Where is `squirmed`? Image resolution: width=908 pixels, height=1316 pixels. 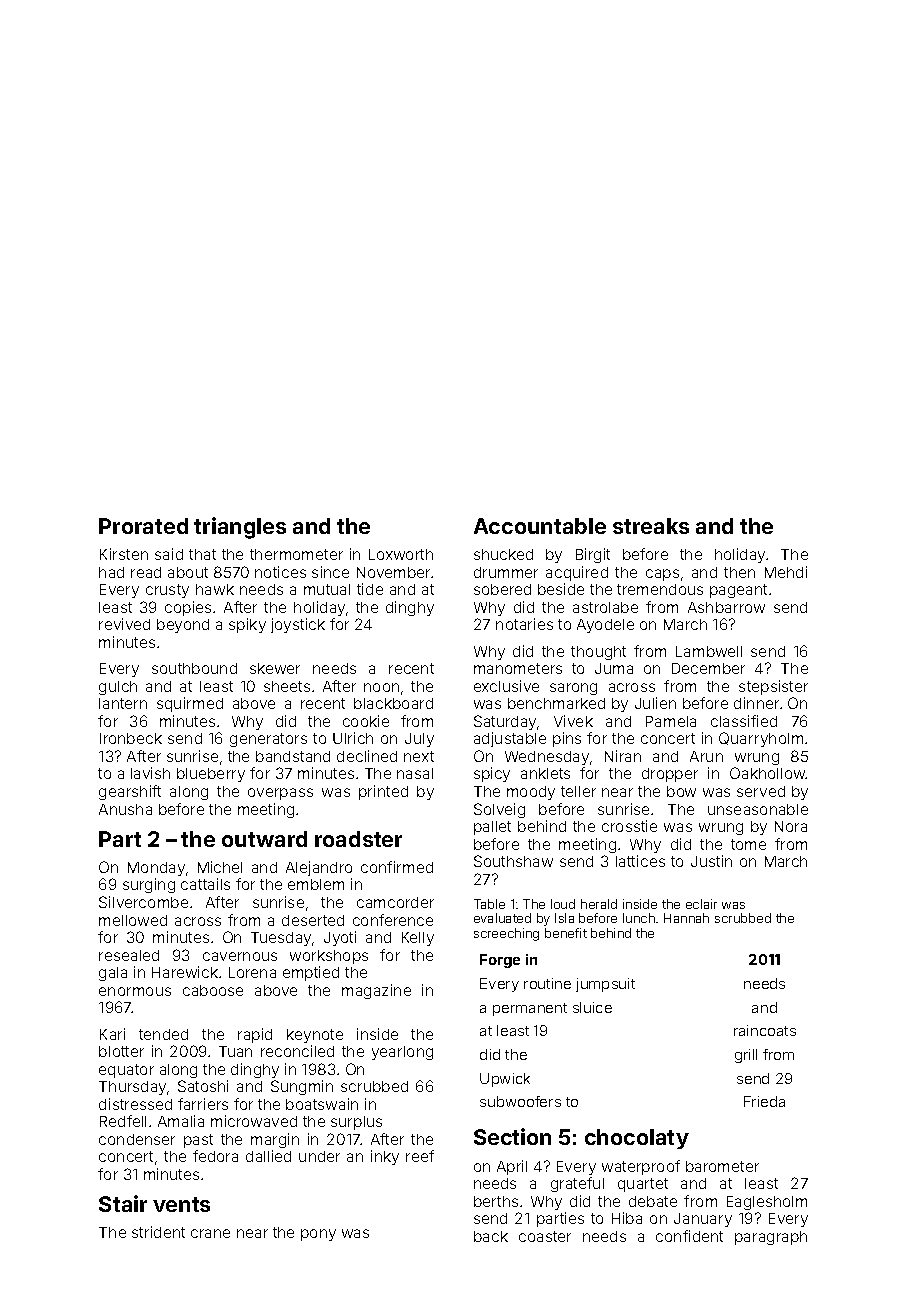
squirmed is located at coordinates (190, 704).
